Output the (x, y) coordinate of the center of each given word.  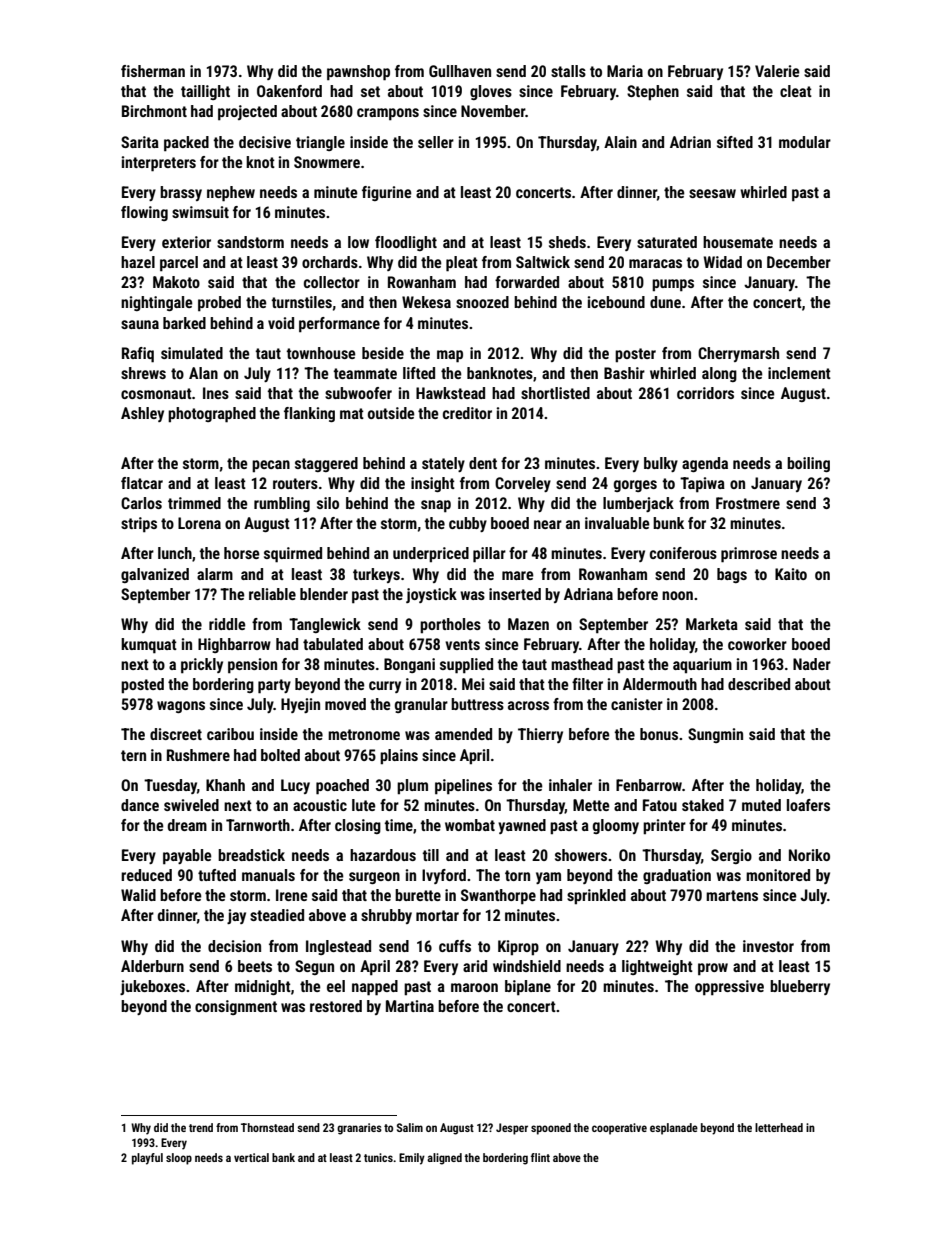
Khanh (225, 785)
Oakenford (289, 91)
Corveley (523, 484)
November (493, 111)
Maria (625, 71)
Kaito (791, 574)
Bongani (409, 665)
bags (732, 575)
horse (242, 553)
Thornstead (267, 1127)
